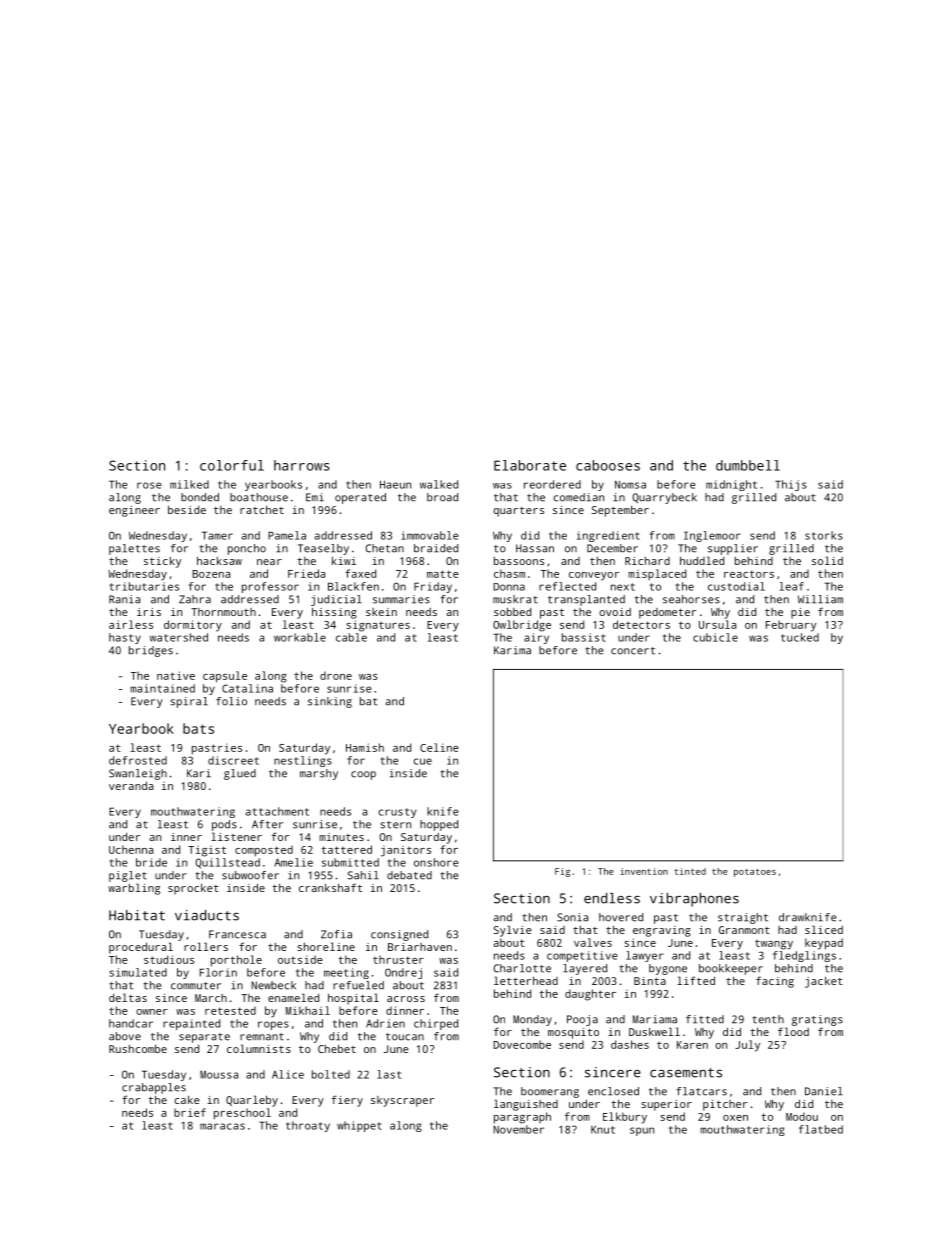 The height and width of the page is (1233, 952). I want to click on potatoes, so click(755, 873).
